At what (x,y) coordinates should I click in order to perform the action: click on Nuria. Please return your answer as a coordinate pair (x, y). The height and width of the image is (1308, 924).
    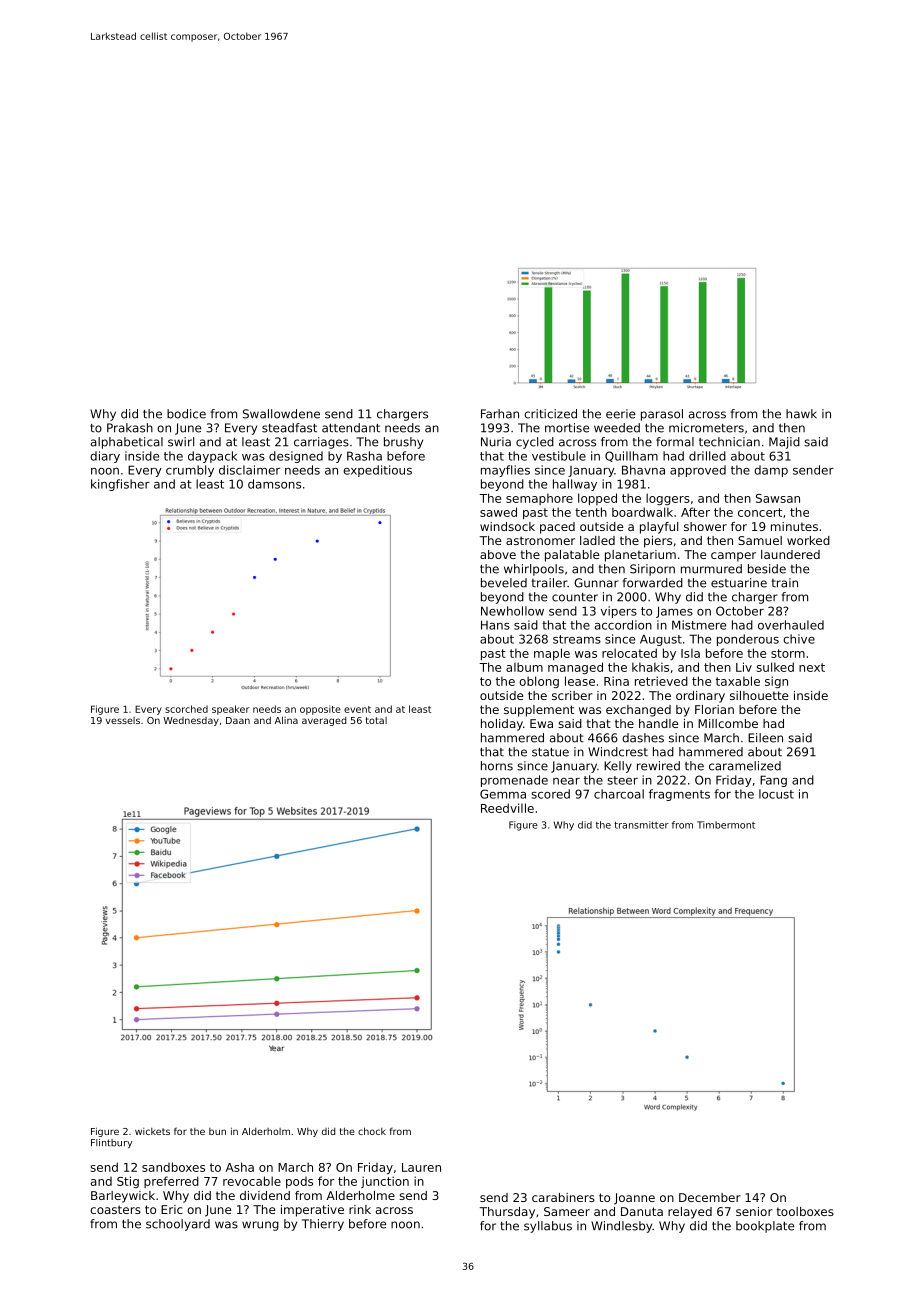
    Looking at the image, I should click on (496, 442).
